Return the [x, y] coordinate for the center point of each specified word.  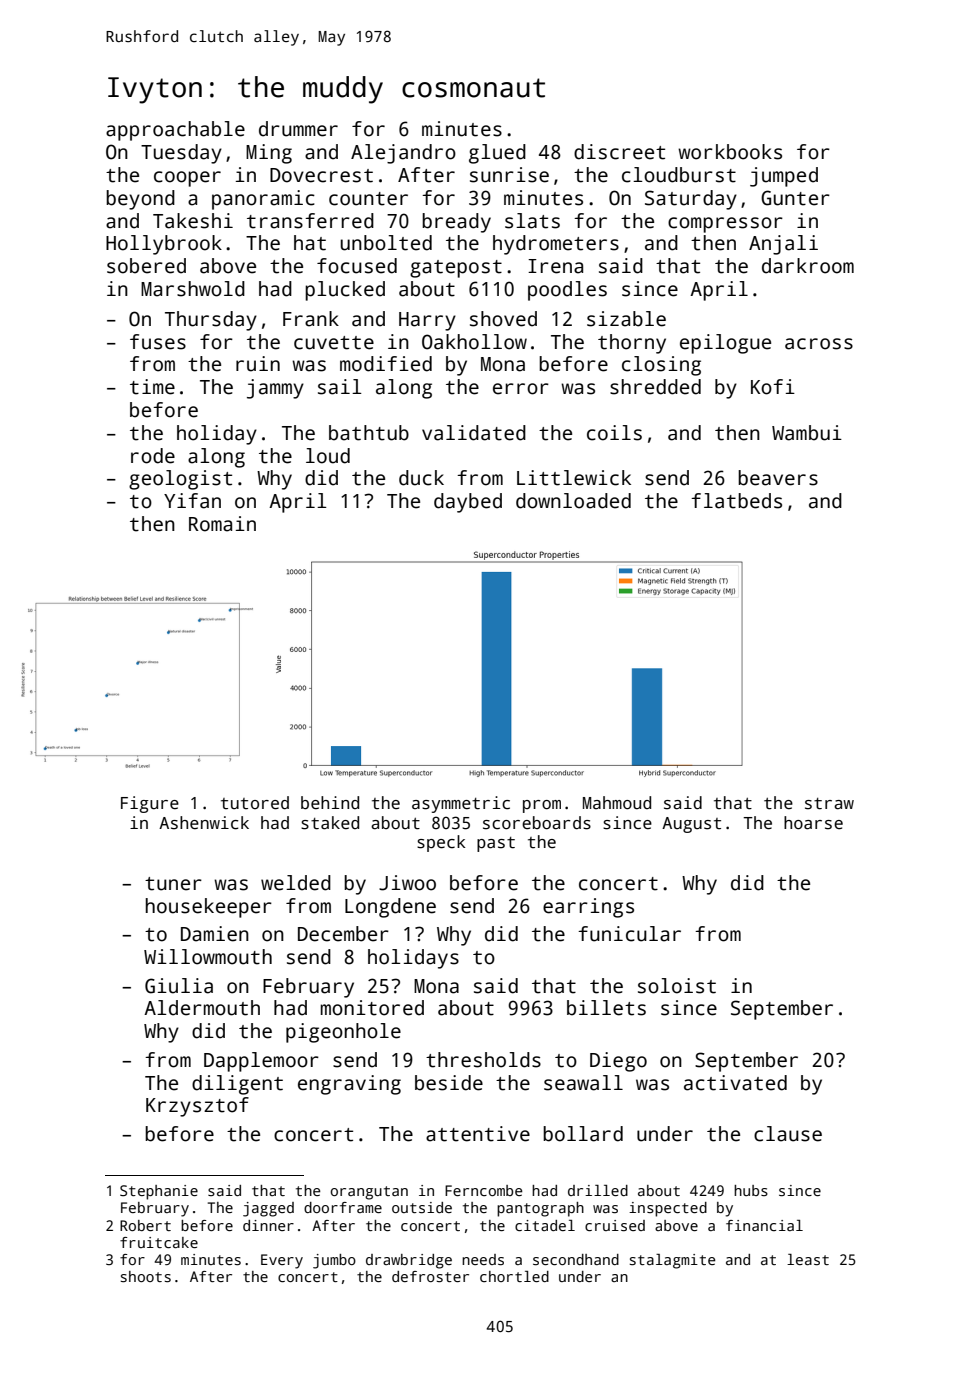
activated [735, 1083]
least [808, 1259]
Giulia [179, 986]
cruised [615, 1225]
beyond [140, 200]
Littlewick [574, 478]
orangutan [369, 1193]
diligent [237, 1085]
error [521, 389]
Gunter [795, 198]
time [152, 387]
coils [614, 433]
